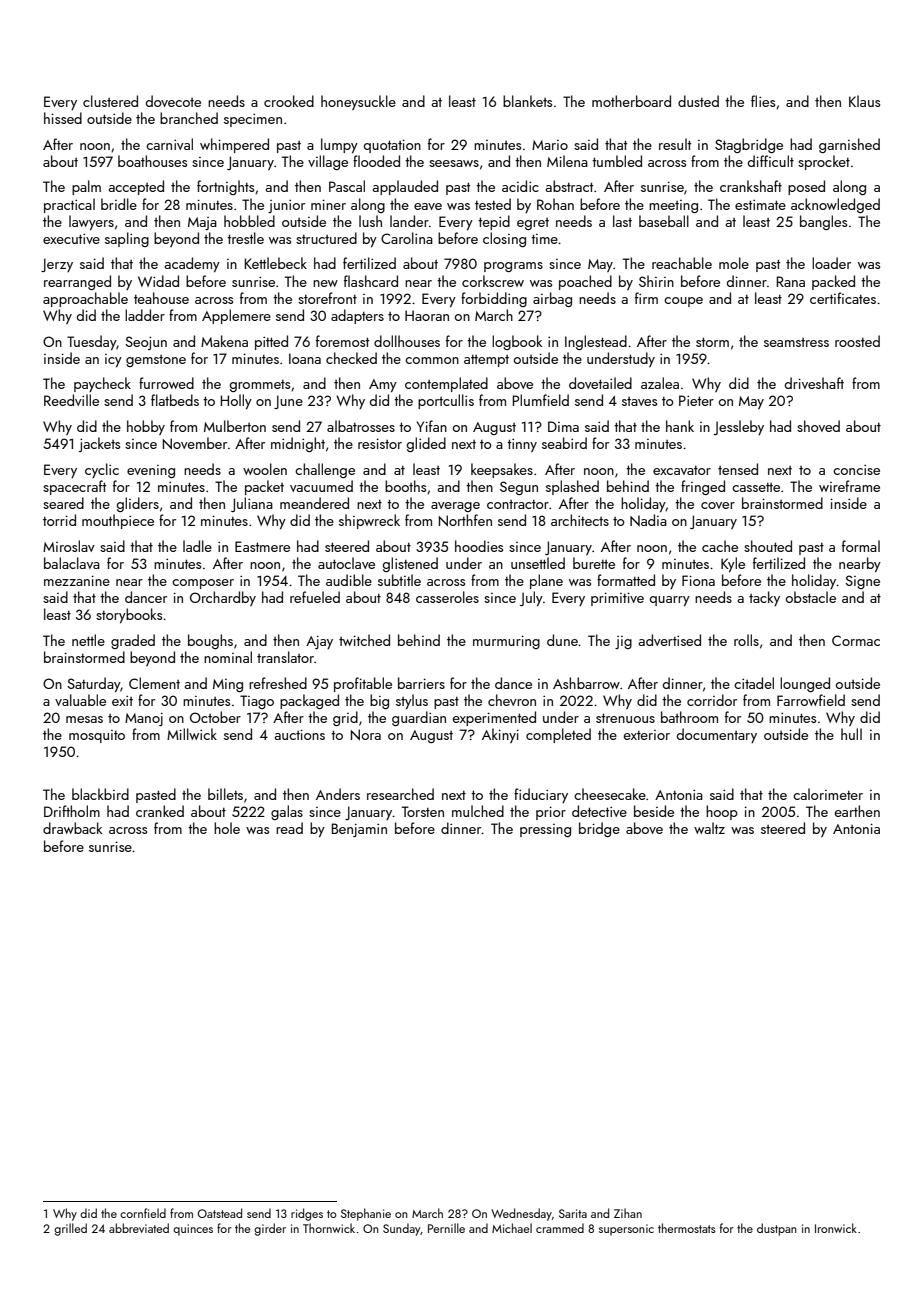  I want to click on Yifan, so click(432, 426).
